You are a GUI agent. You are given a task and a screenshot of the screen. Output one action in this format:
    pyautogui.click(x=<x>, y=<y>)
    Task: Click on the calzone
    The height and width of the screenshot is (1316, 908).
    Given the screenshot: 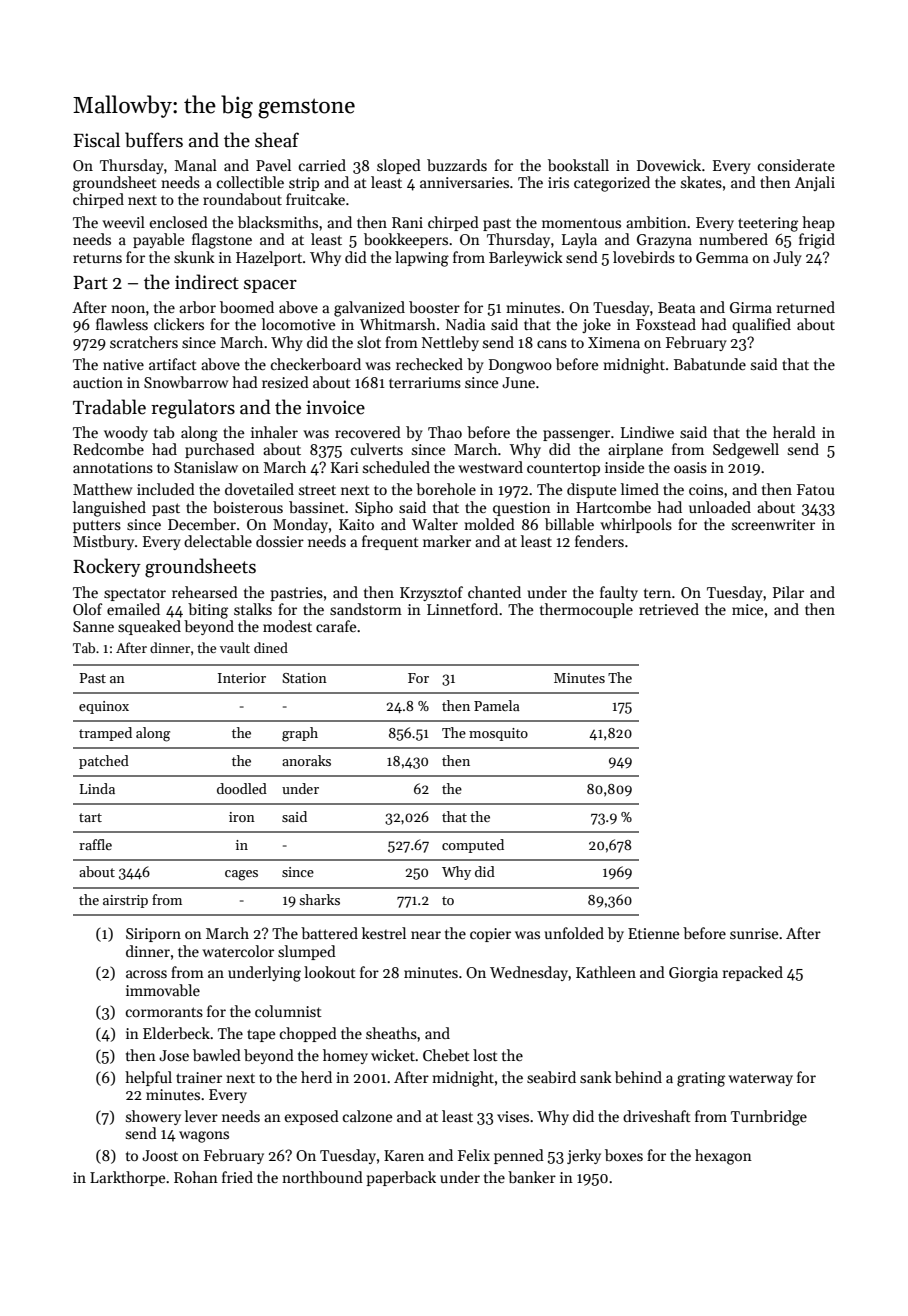 What is the action you would take?
    pyautogui.click(x=368, y=1116)
